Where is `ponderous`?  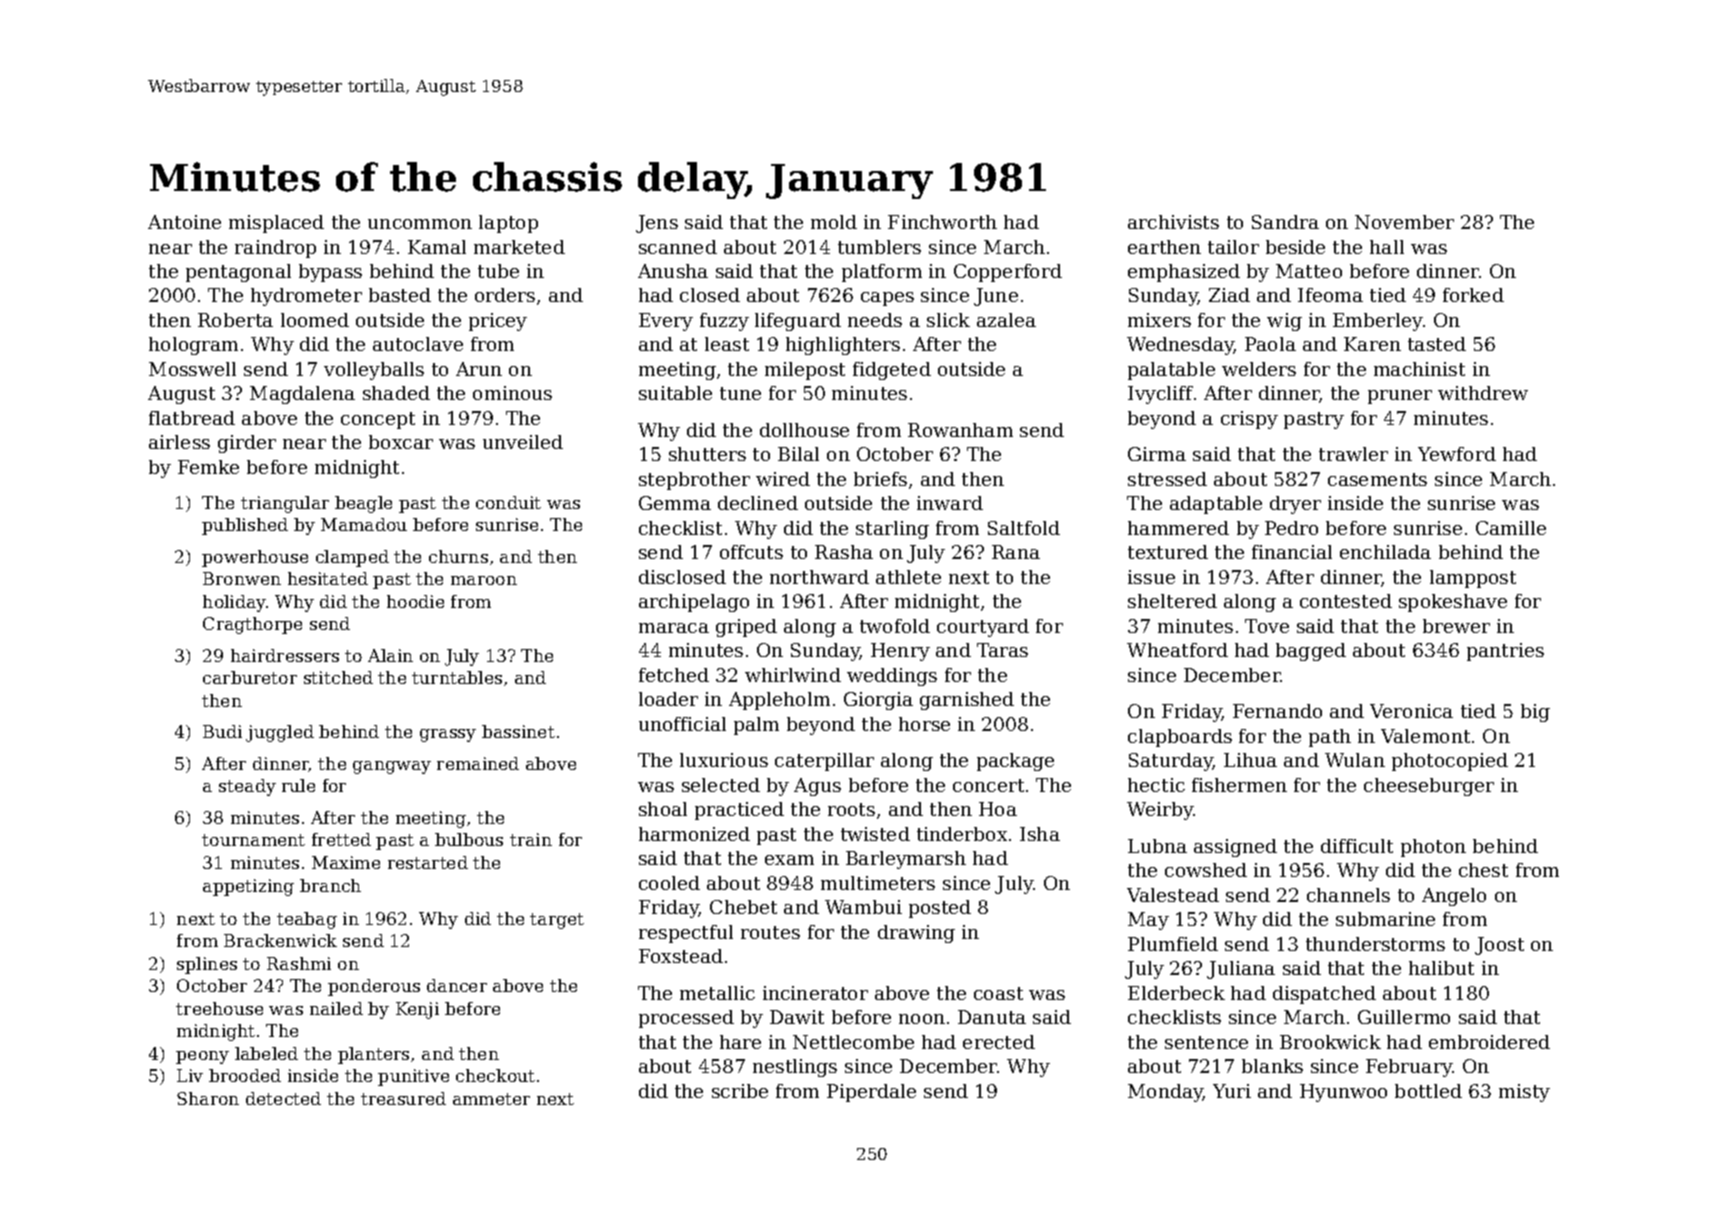
ponderous is located at coordinates (374, 987).
